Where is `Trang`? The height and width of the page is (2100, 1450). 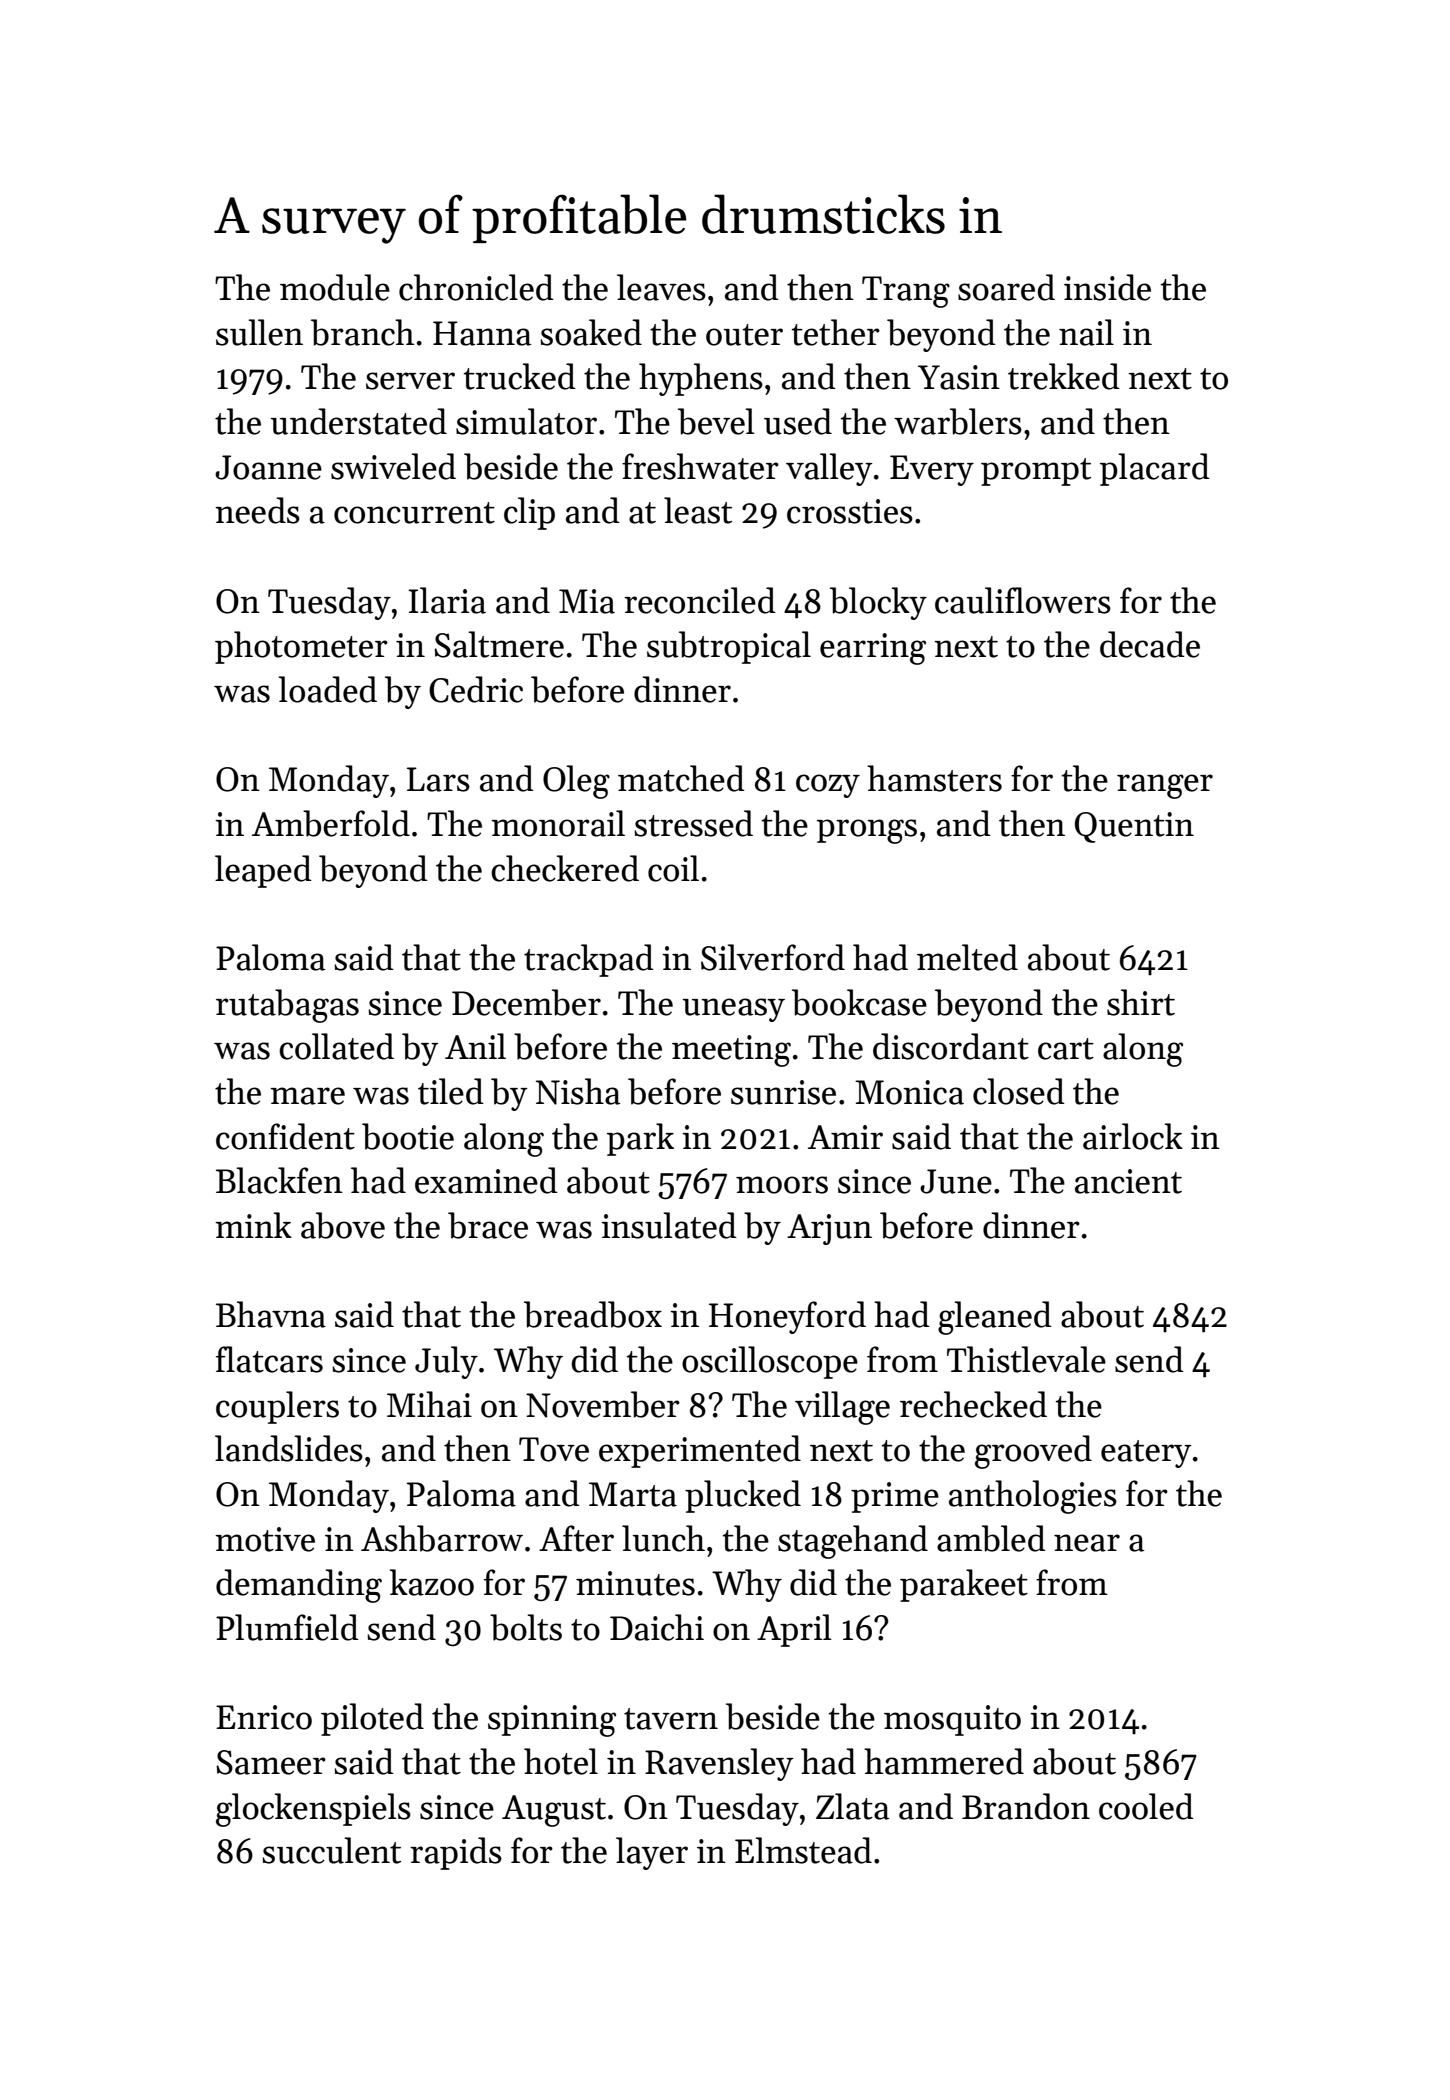
Trang is located at coordinates (906, 292).
